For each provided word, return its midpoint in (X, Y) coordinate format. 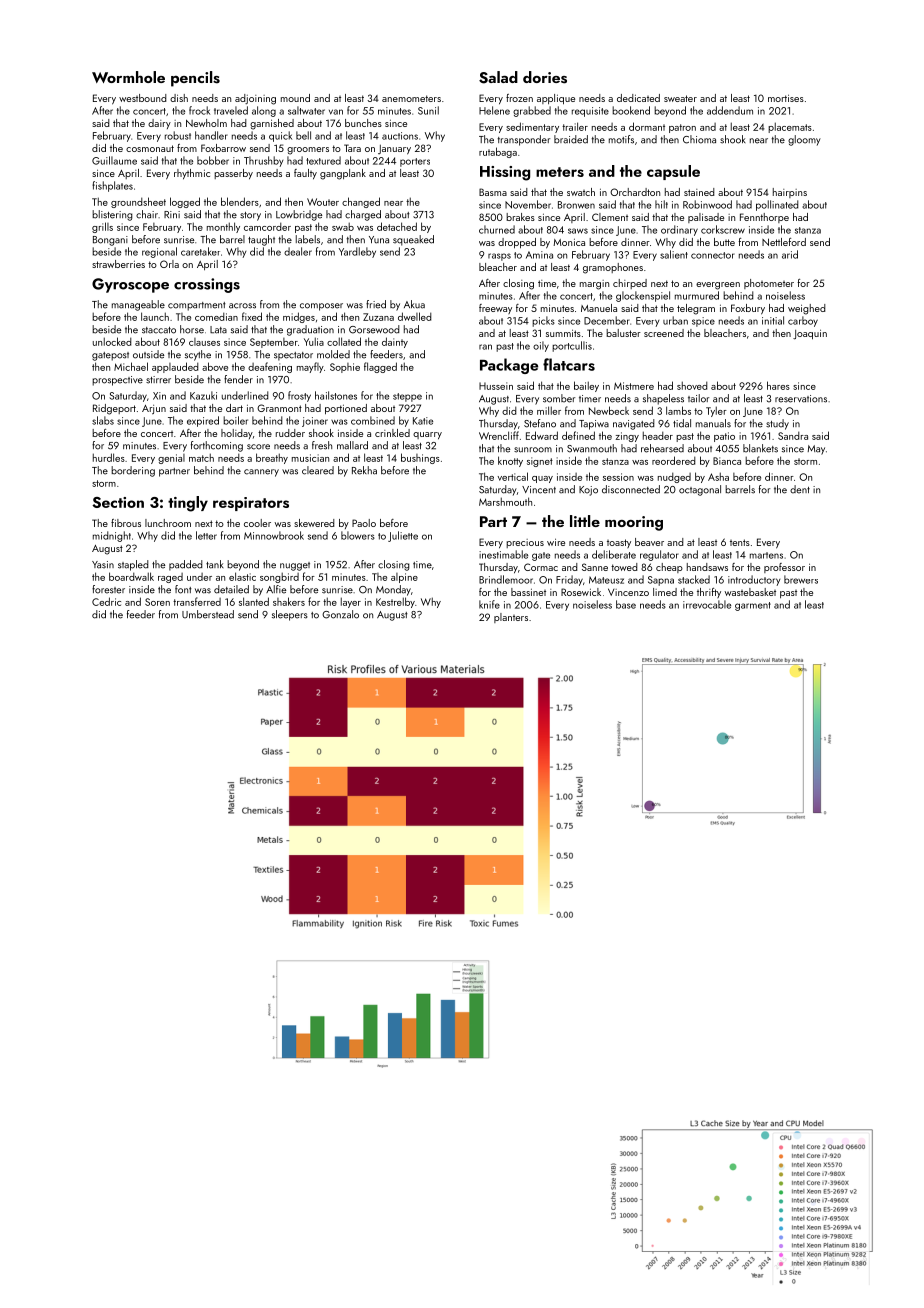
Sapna (661, 581)
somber (559, 398)
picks (543, 321)
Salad (498, 77)
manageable (138, 305)
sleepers (290, 615)
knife (489, 604)
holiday (237, 434)
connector (713, 255)
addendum (730, 110)
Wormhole (128, 77)
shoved (692, 385)
